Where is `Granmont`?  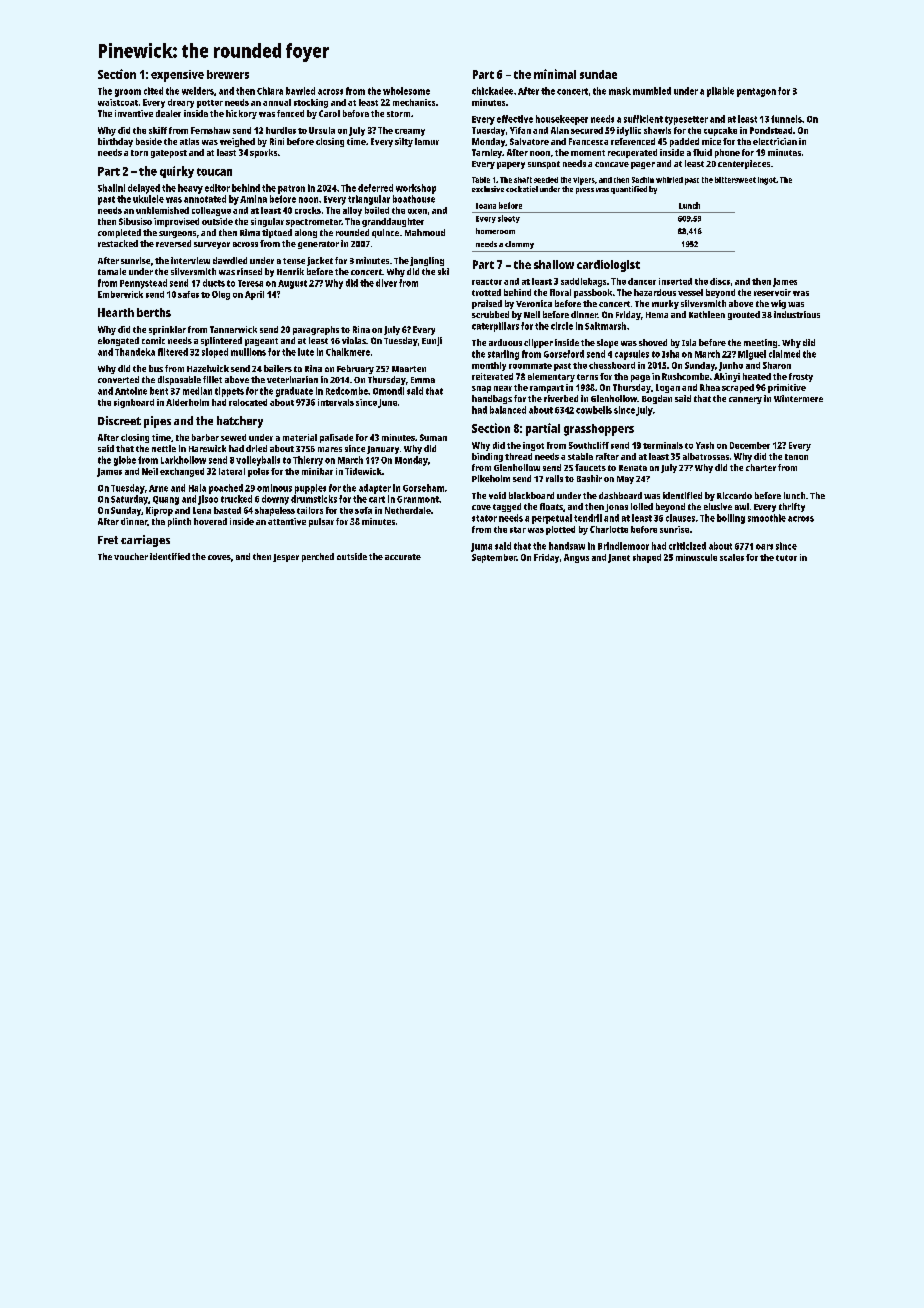
Granmont is located at coordinates (418, 499).
